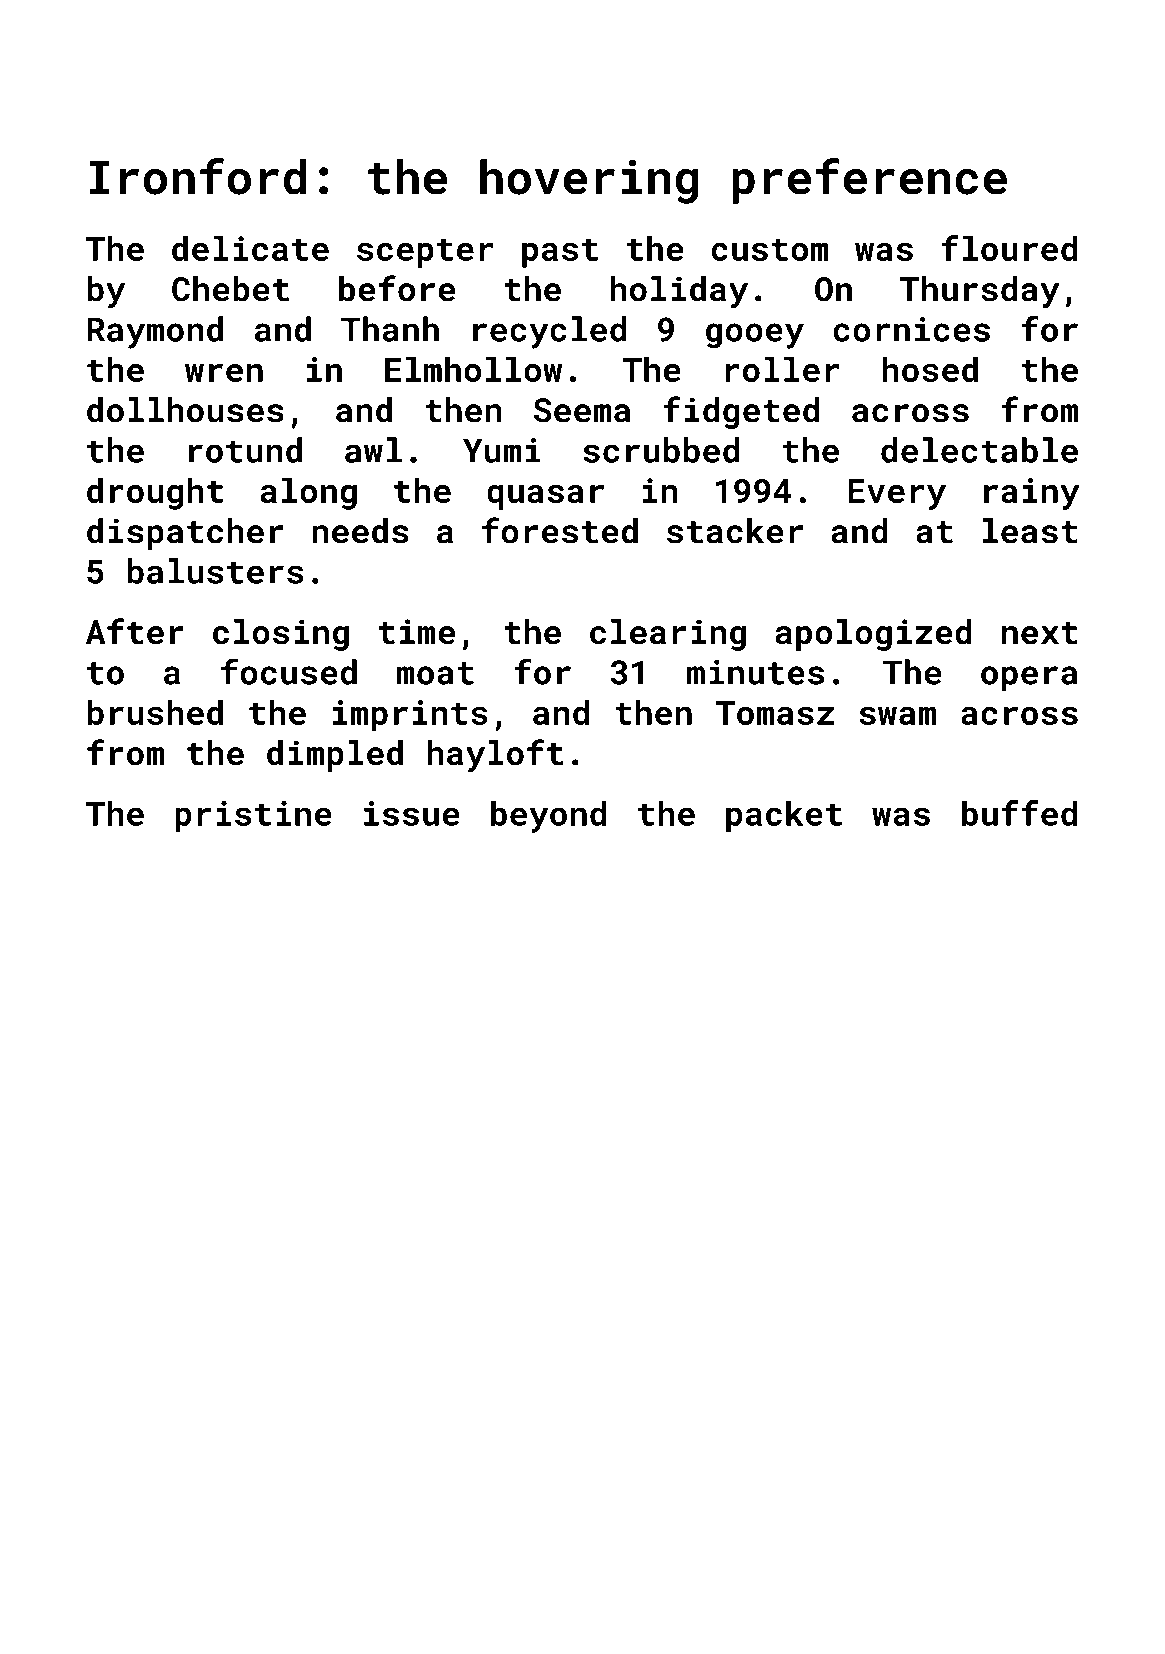  I want to click on balusters, so click(216, 571).
